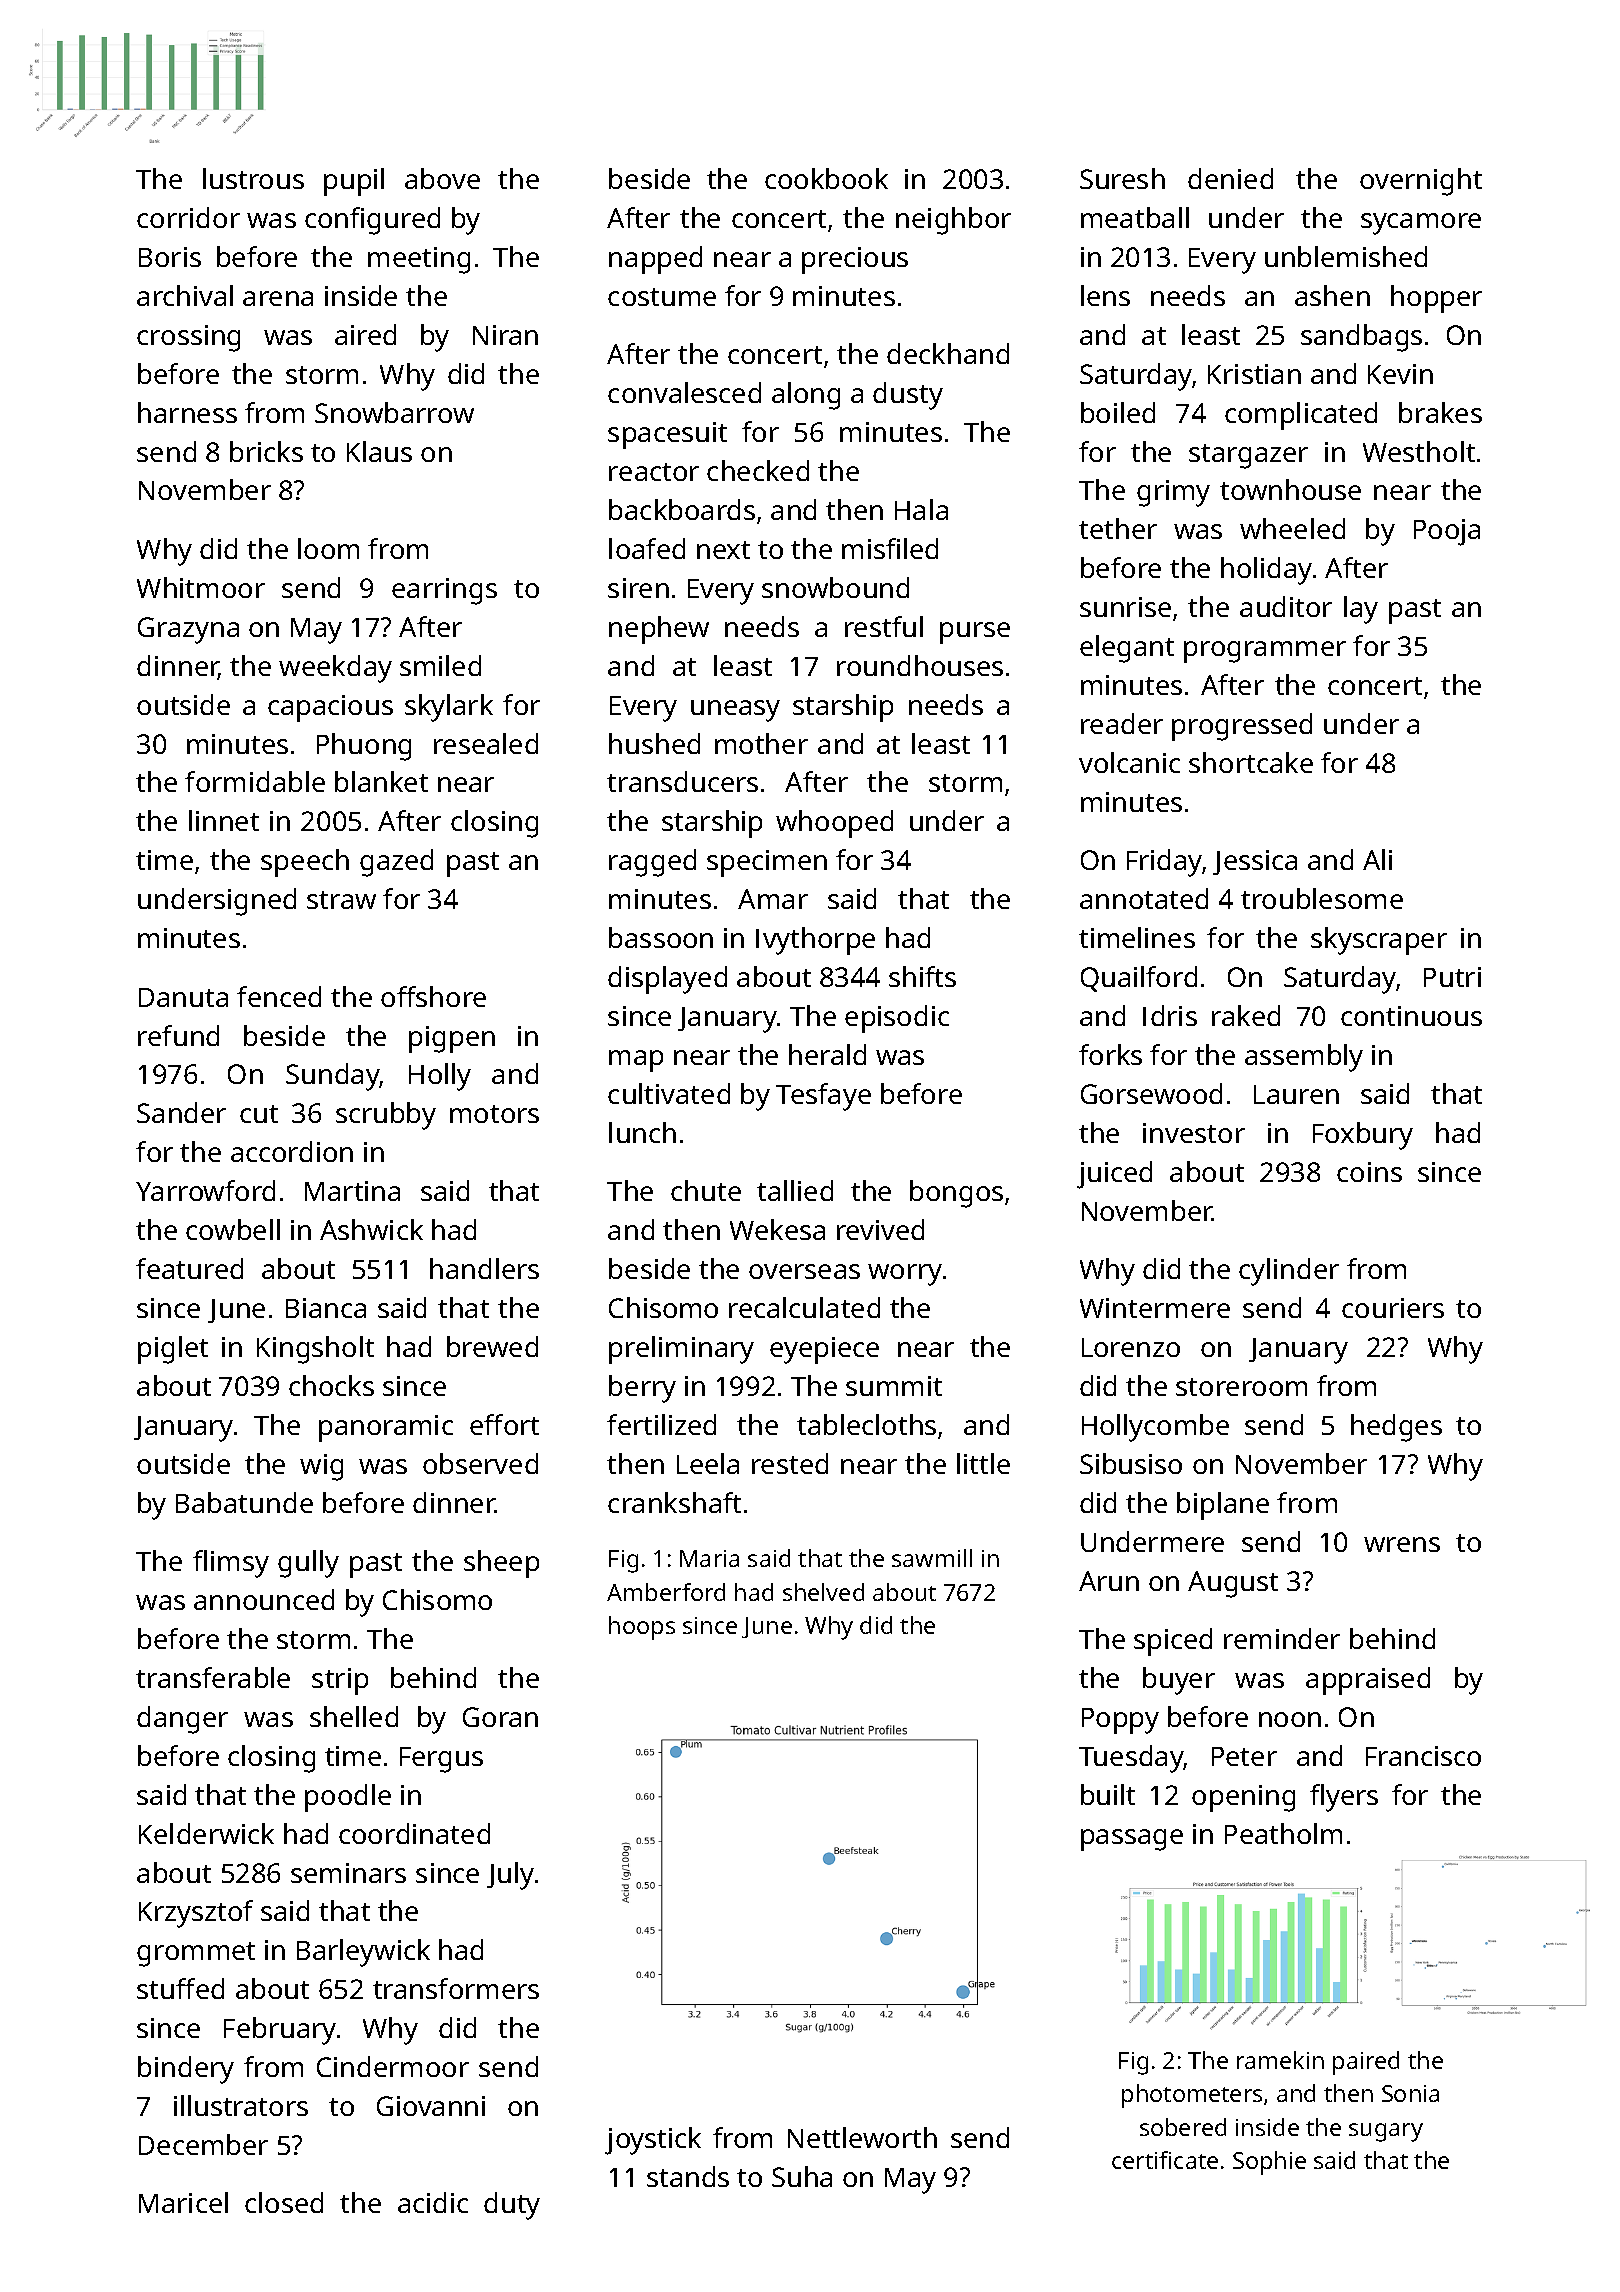  I want to click on bindery, so click(186, 2070).
